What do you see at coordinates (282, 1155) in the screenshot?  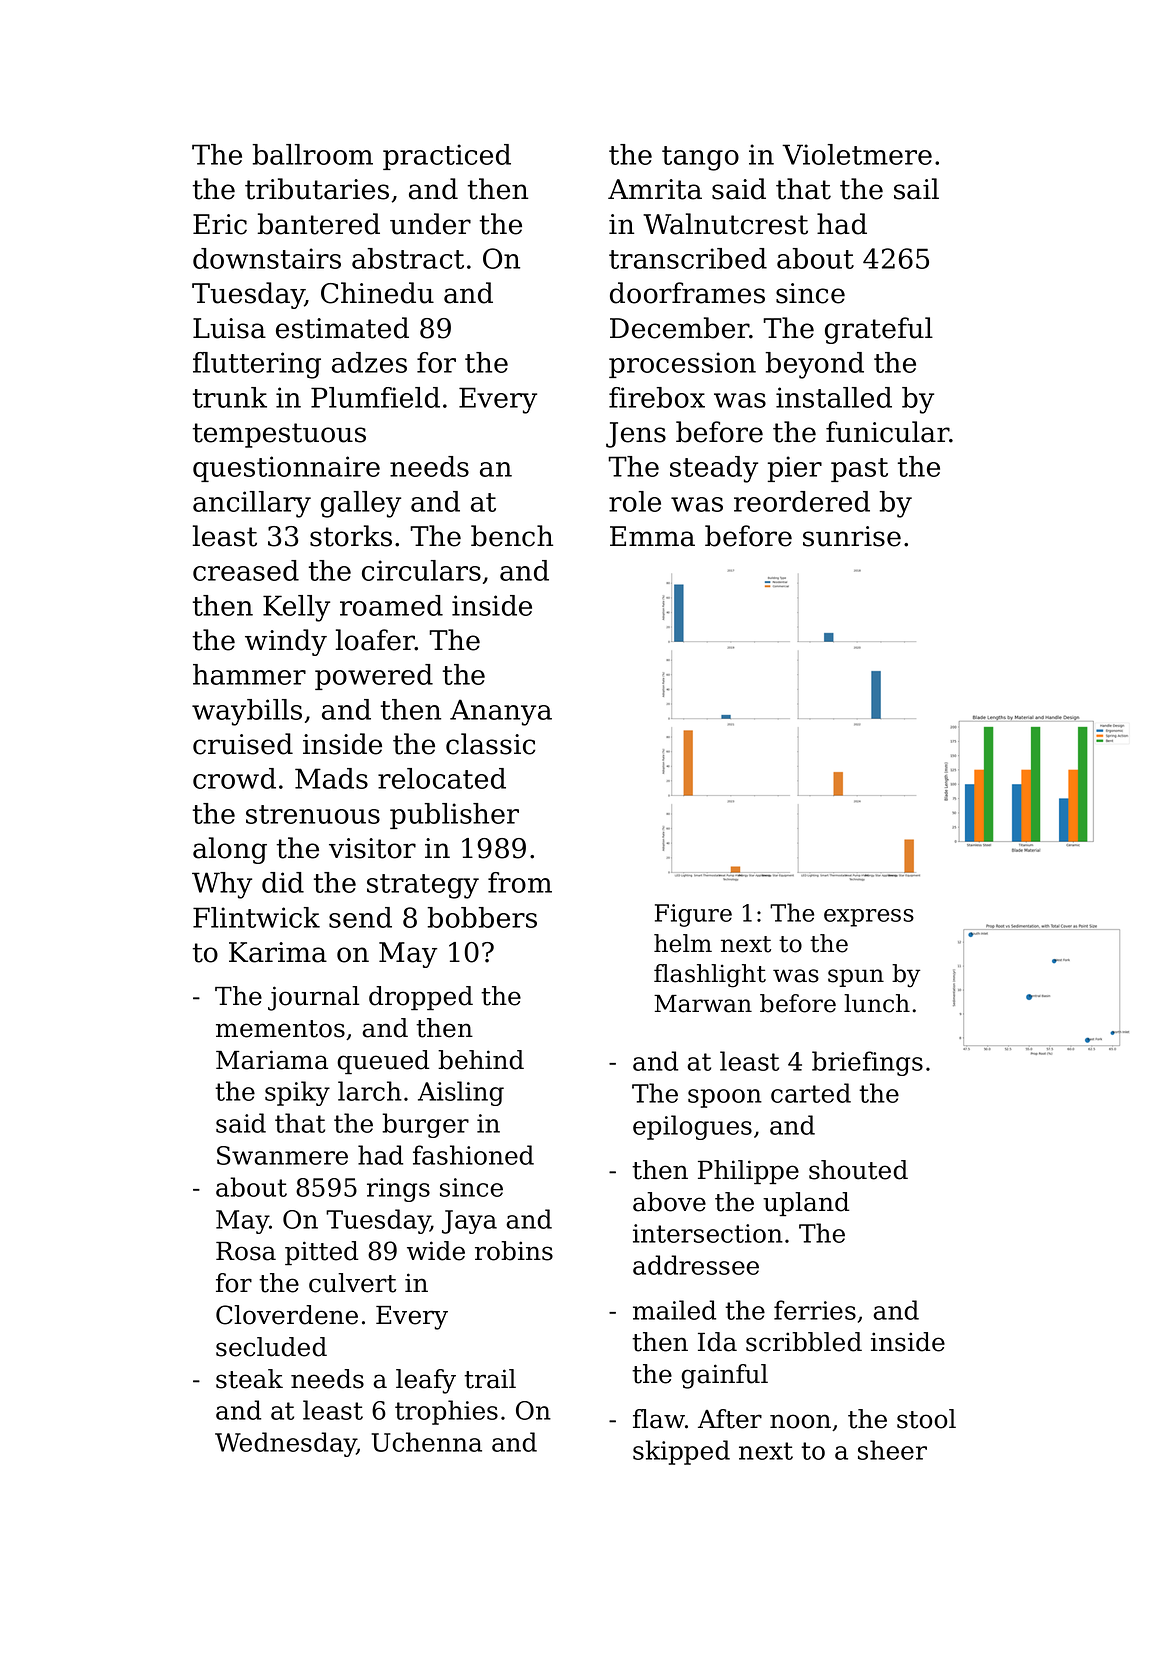 I see `Swanmere` at bounding box center [282, 1155].
